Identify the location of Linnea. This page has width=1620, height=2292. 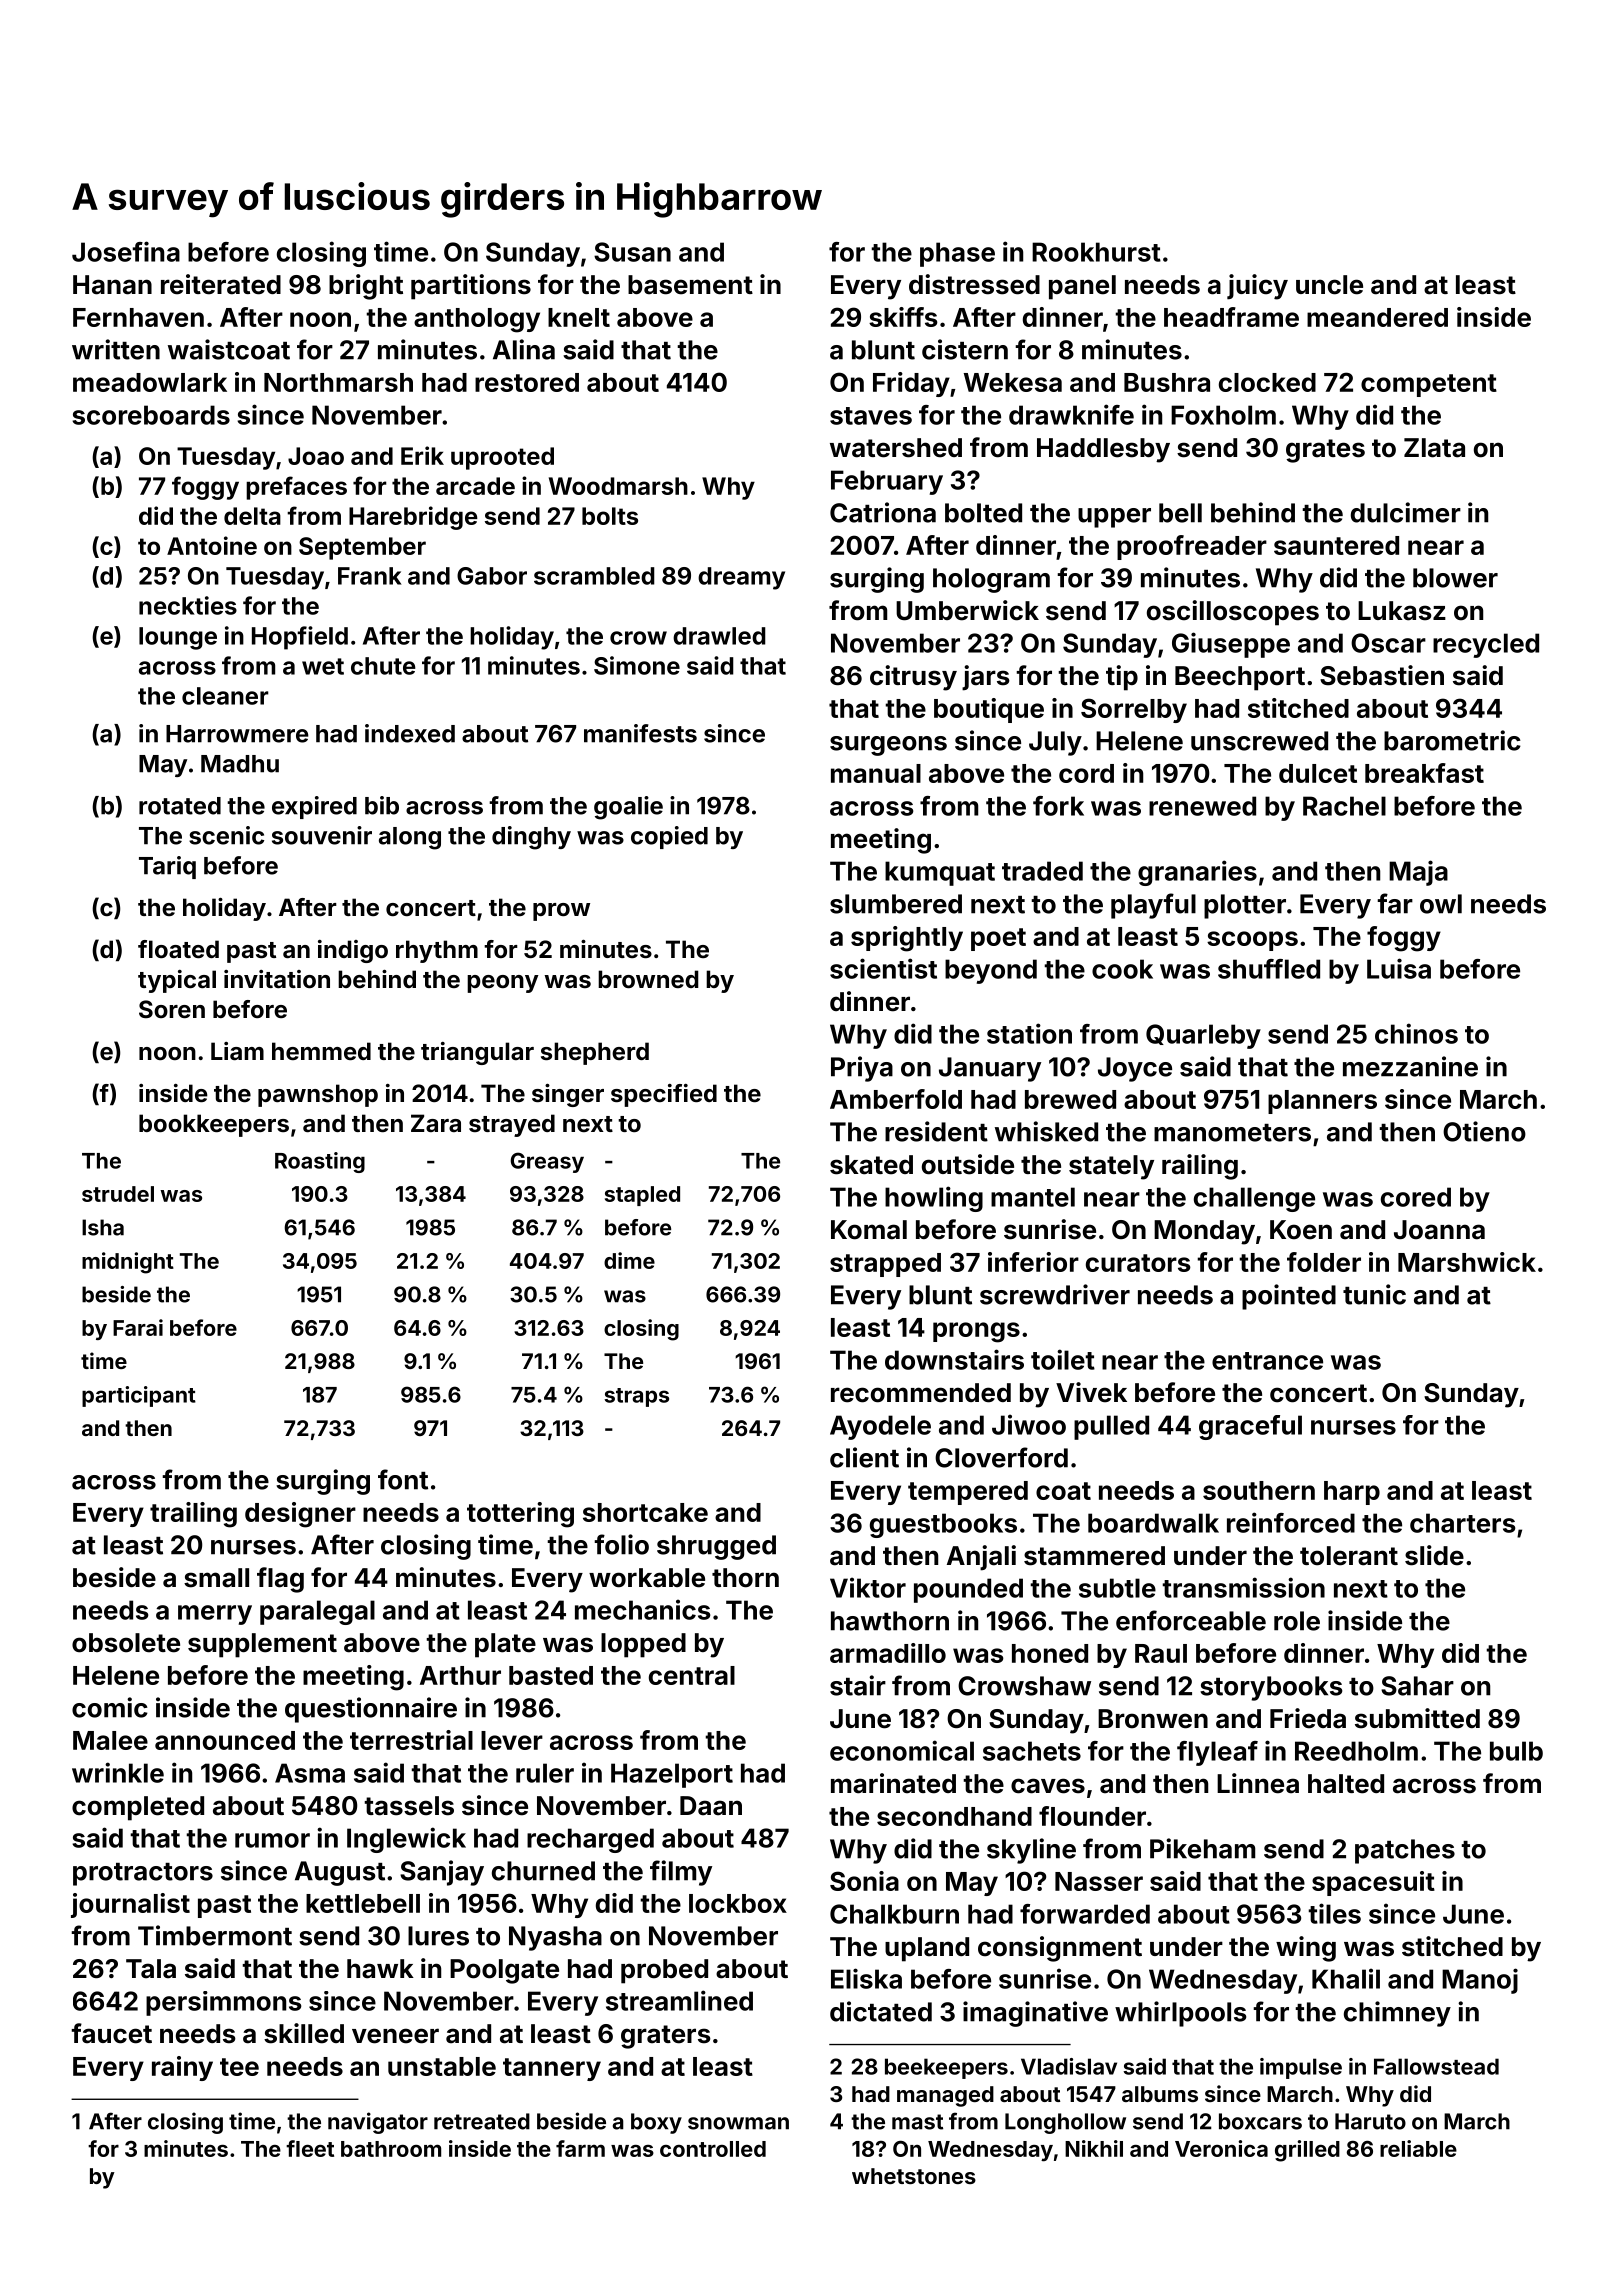
(1258, 1783).
